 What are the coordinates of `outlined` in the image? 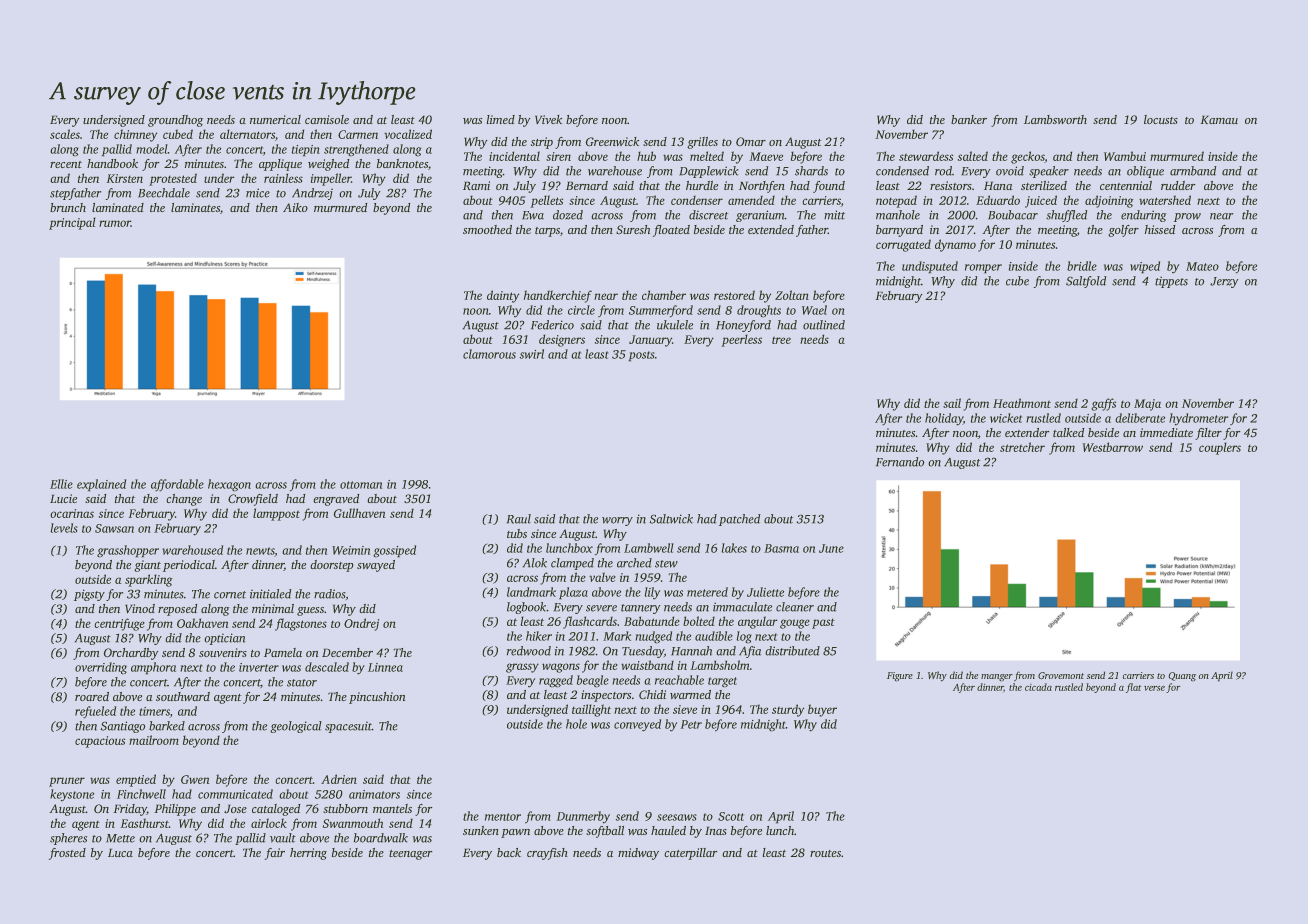 It's located at (824, 325).
